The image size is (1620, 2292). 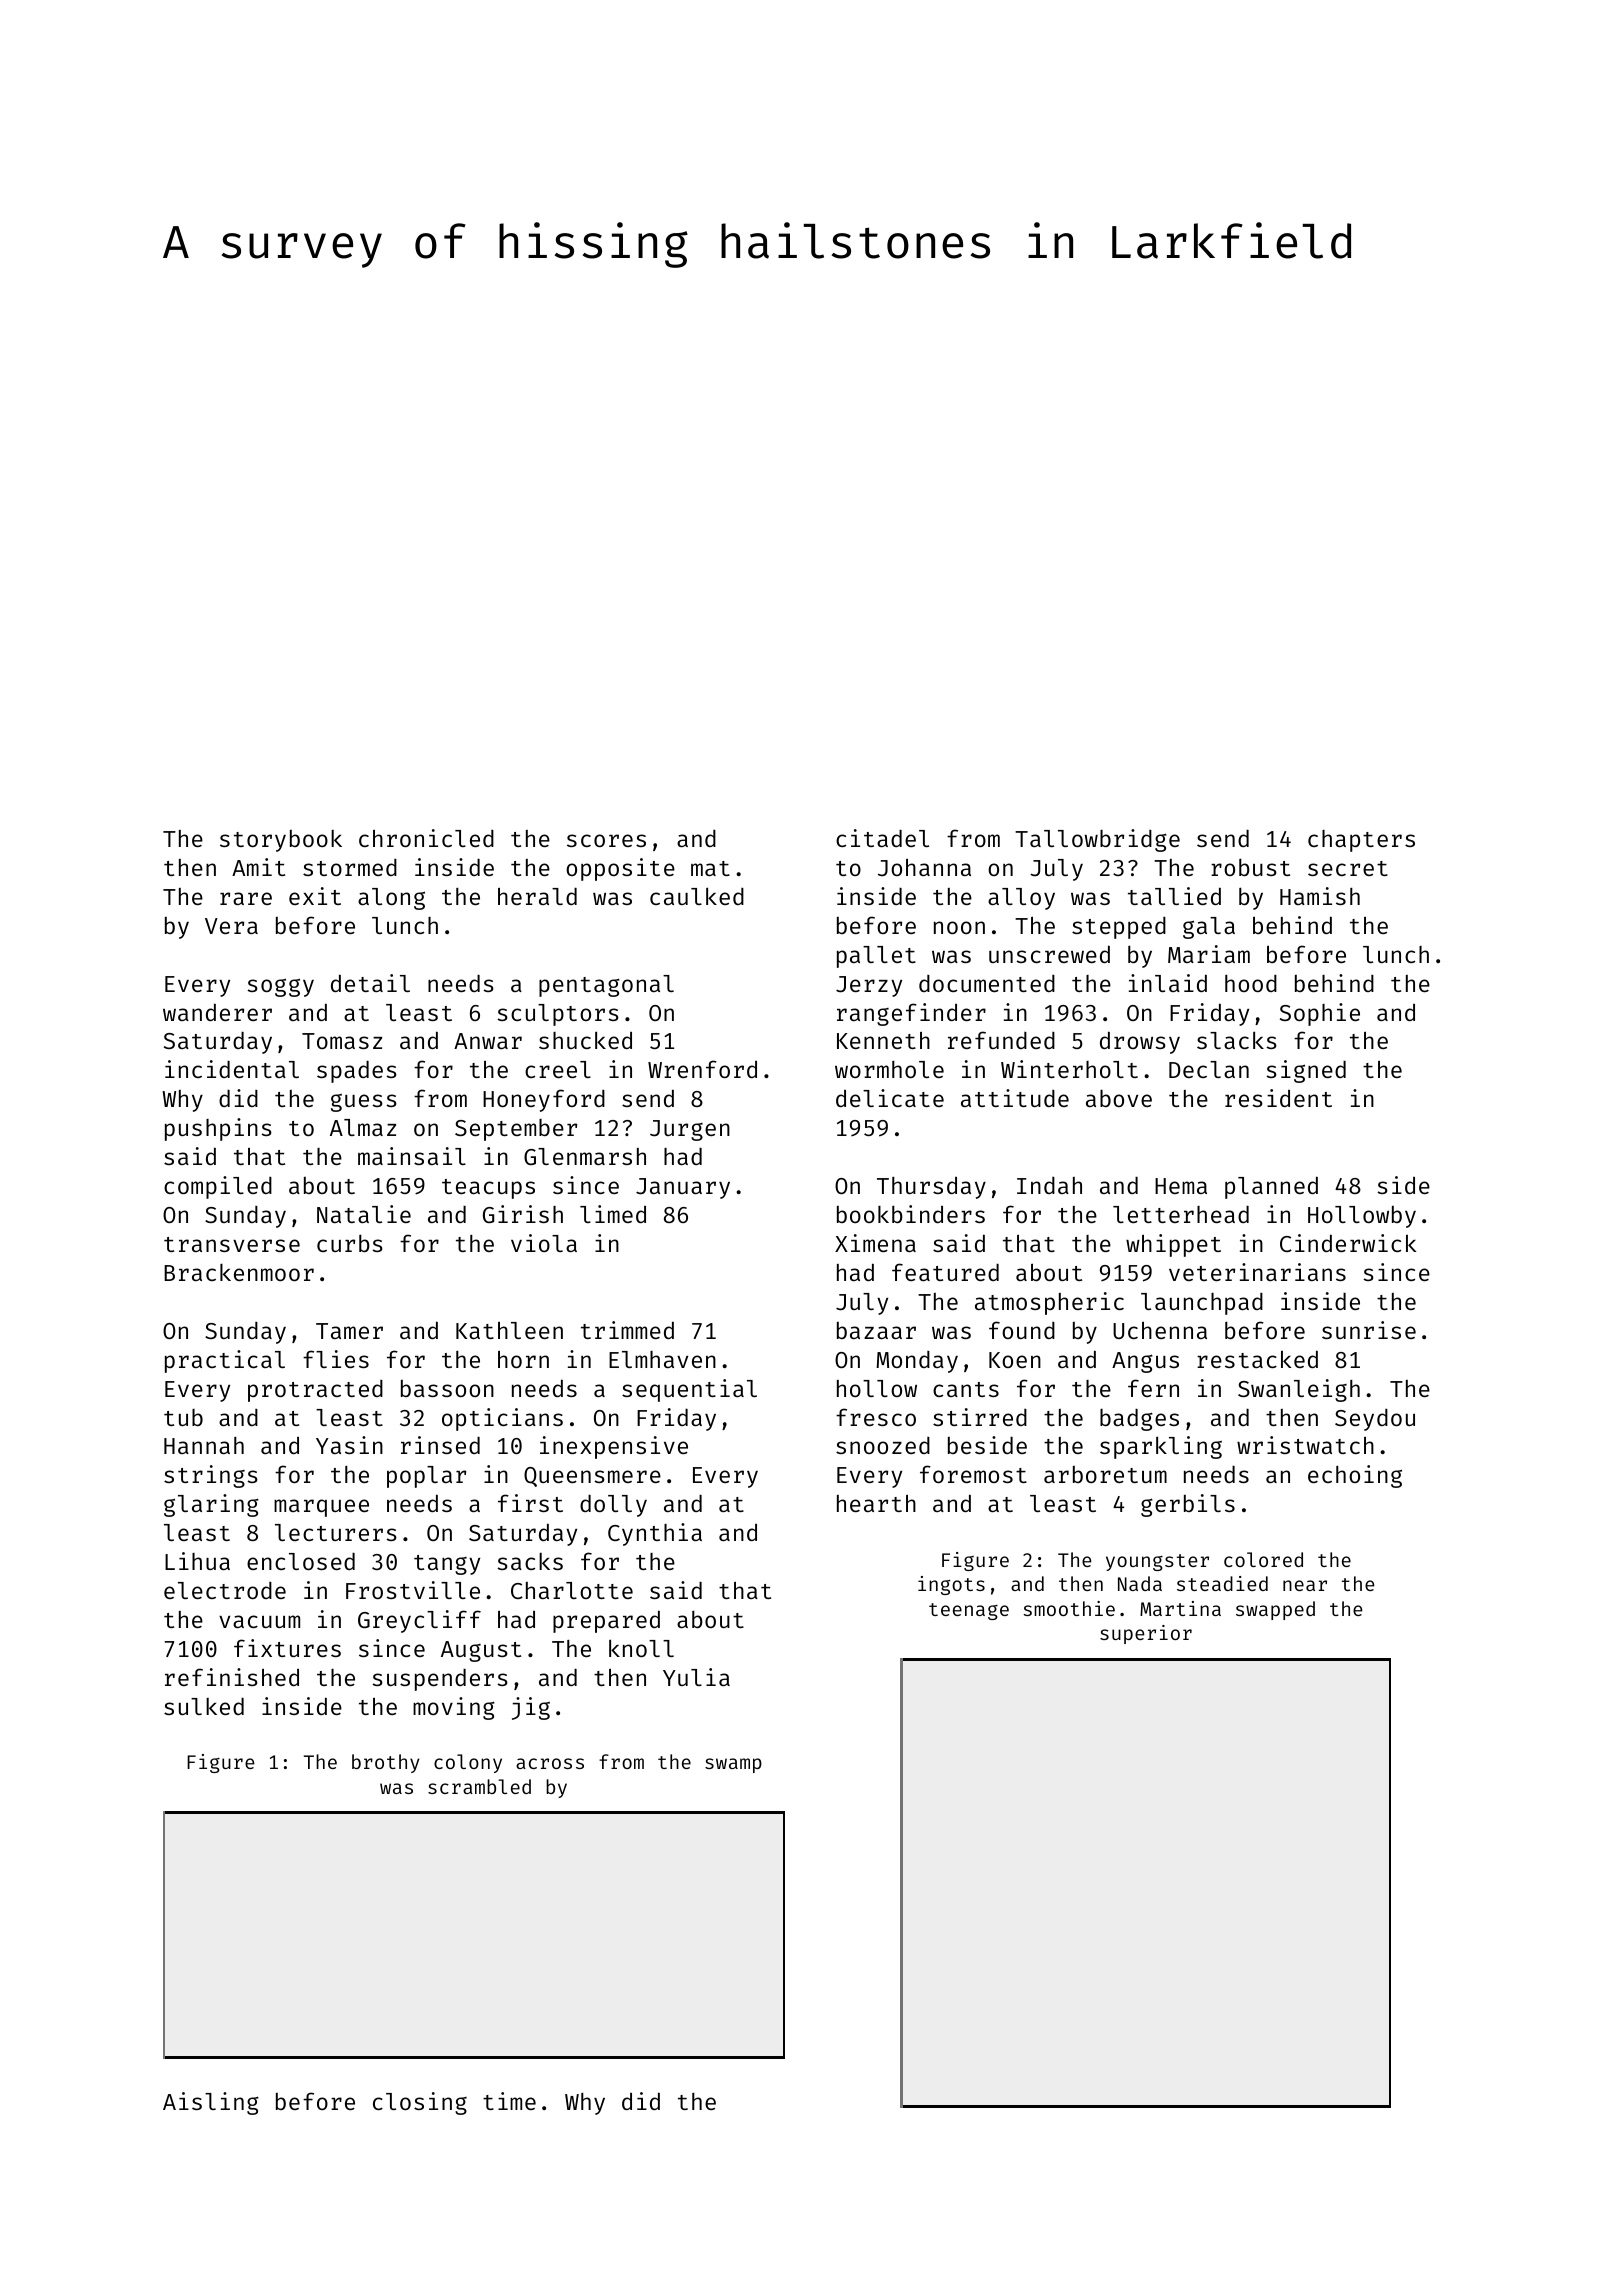 What do you see at coordinates (959, 927) in the screenshot?
I see `noon` at bounding box center [959, 927].
